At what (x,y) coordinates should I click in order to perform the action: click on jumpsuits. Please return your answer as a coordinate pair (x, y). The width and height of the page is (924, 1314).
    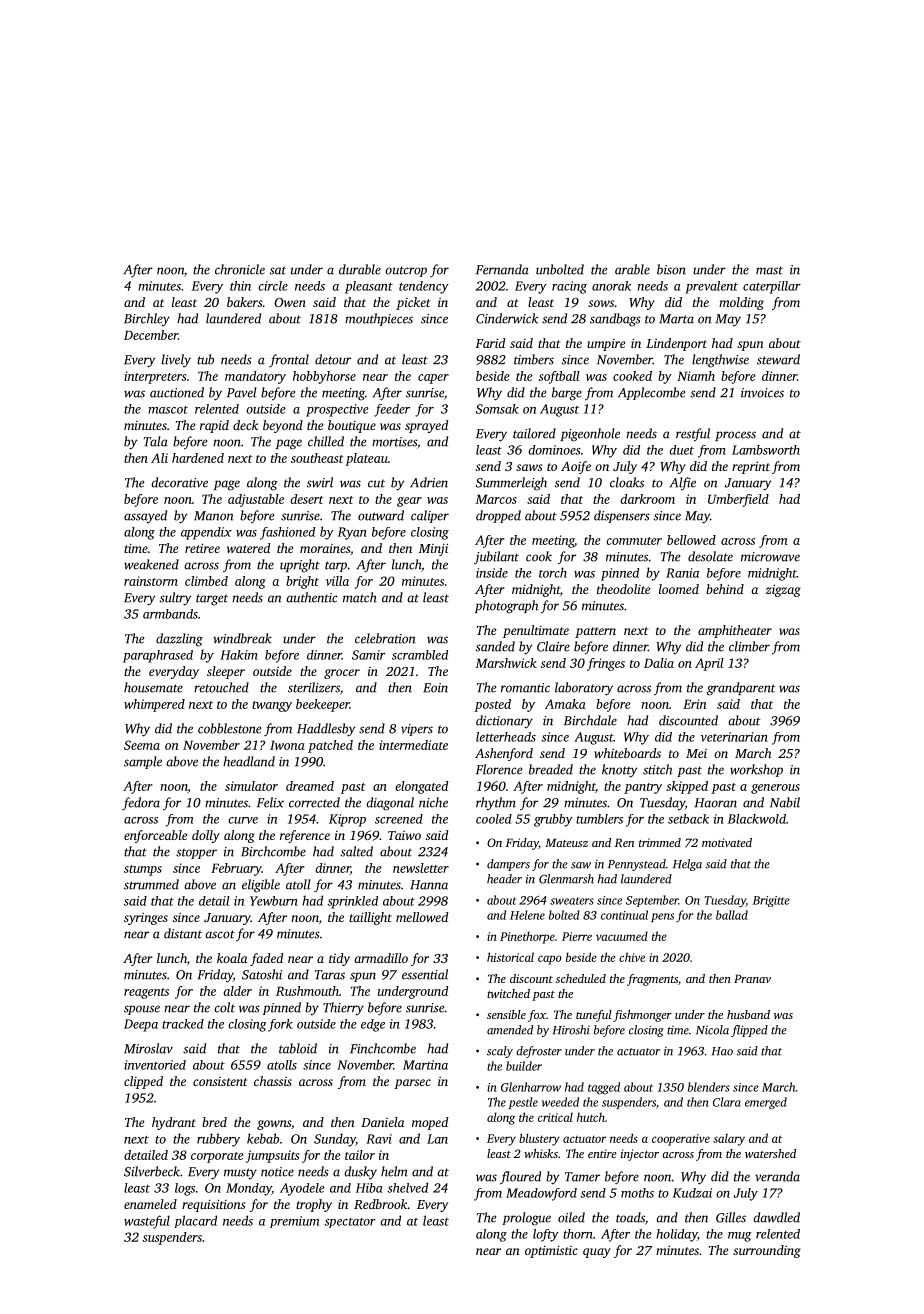
    Looking at the image, I should click on (272, 1156).
